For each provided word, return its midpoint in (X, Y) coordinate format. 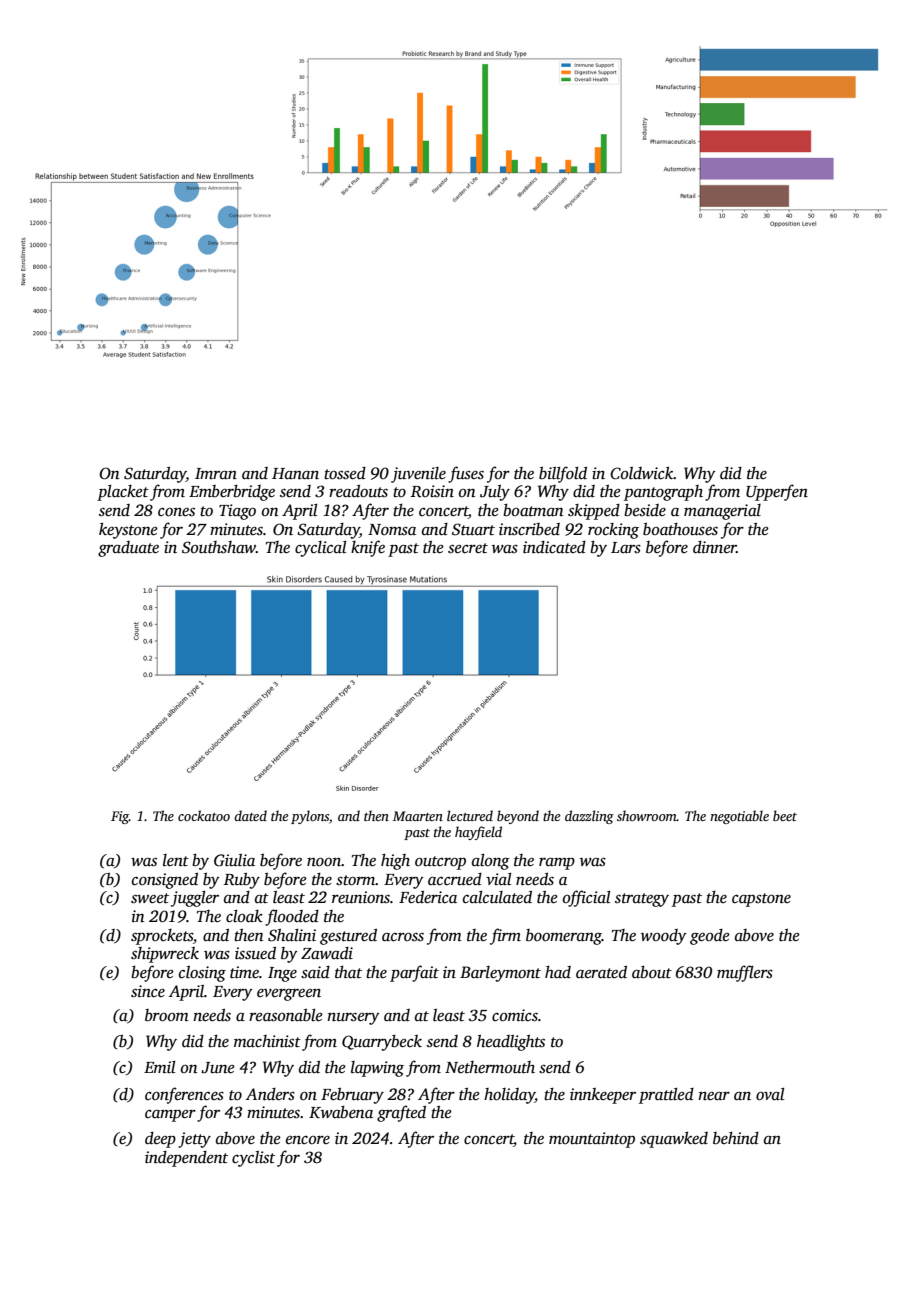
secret (468, 548)
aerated (601, 972)
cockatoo (204, 815)
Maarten (418, 816)
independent (186, 1159)
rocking (613, 531)
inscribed (529, 529)
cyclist (253, 1159)
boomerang (564, 937)
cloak (244, 916)
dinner (715, 547)
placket (123, 493)
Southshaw (219, 547)
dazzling (589, 817)
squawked (674, 1140)
